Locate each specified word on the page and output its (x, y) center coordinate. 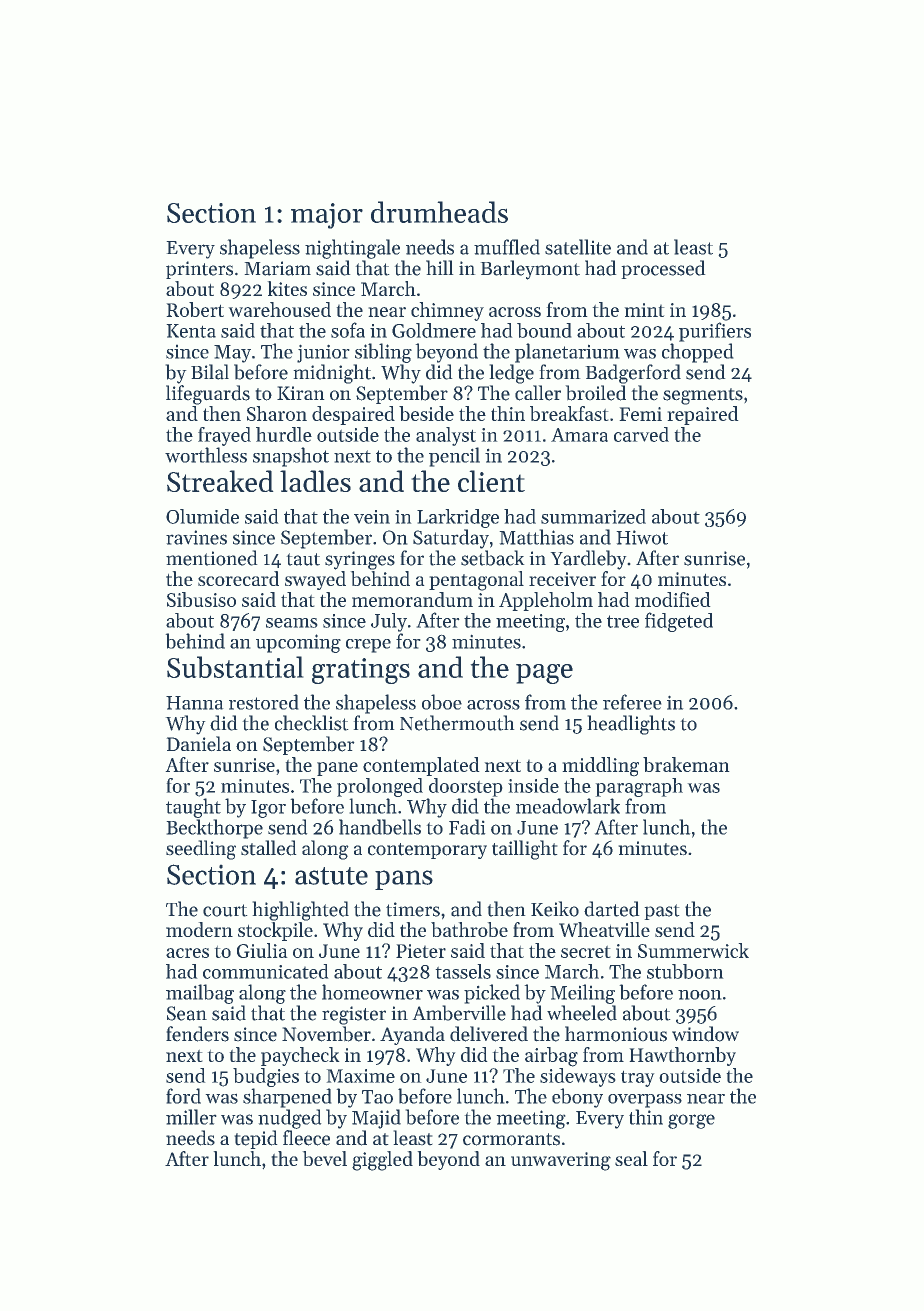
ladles (315, 481)
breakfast (569, 413)
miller (191, 1117)
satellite (578, 247)
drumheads (439, 212)
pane (337, 769)
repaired (703, 415)
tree (623, 621)
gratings (361, 671)
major (327, 216)
